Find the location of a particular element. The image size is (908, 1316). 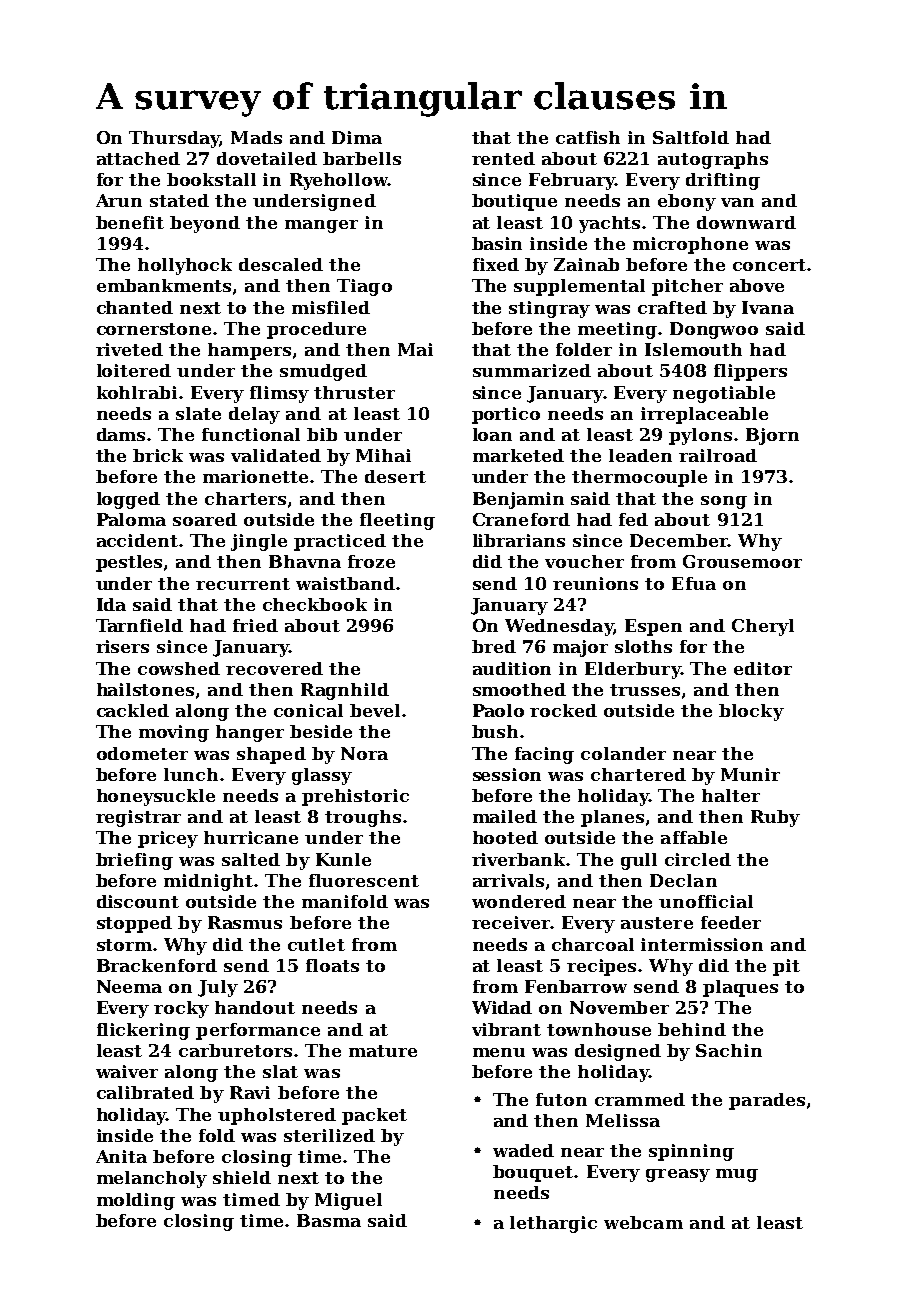

Basma is located at coordinates (329, 1220).
